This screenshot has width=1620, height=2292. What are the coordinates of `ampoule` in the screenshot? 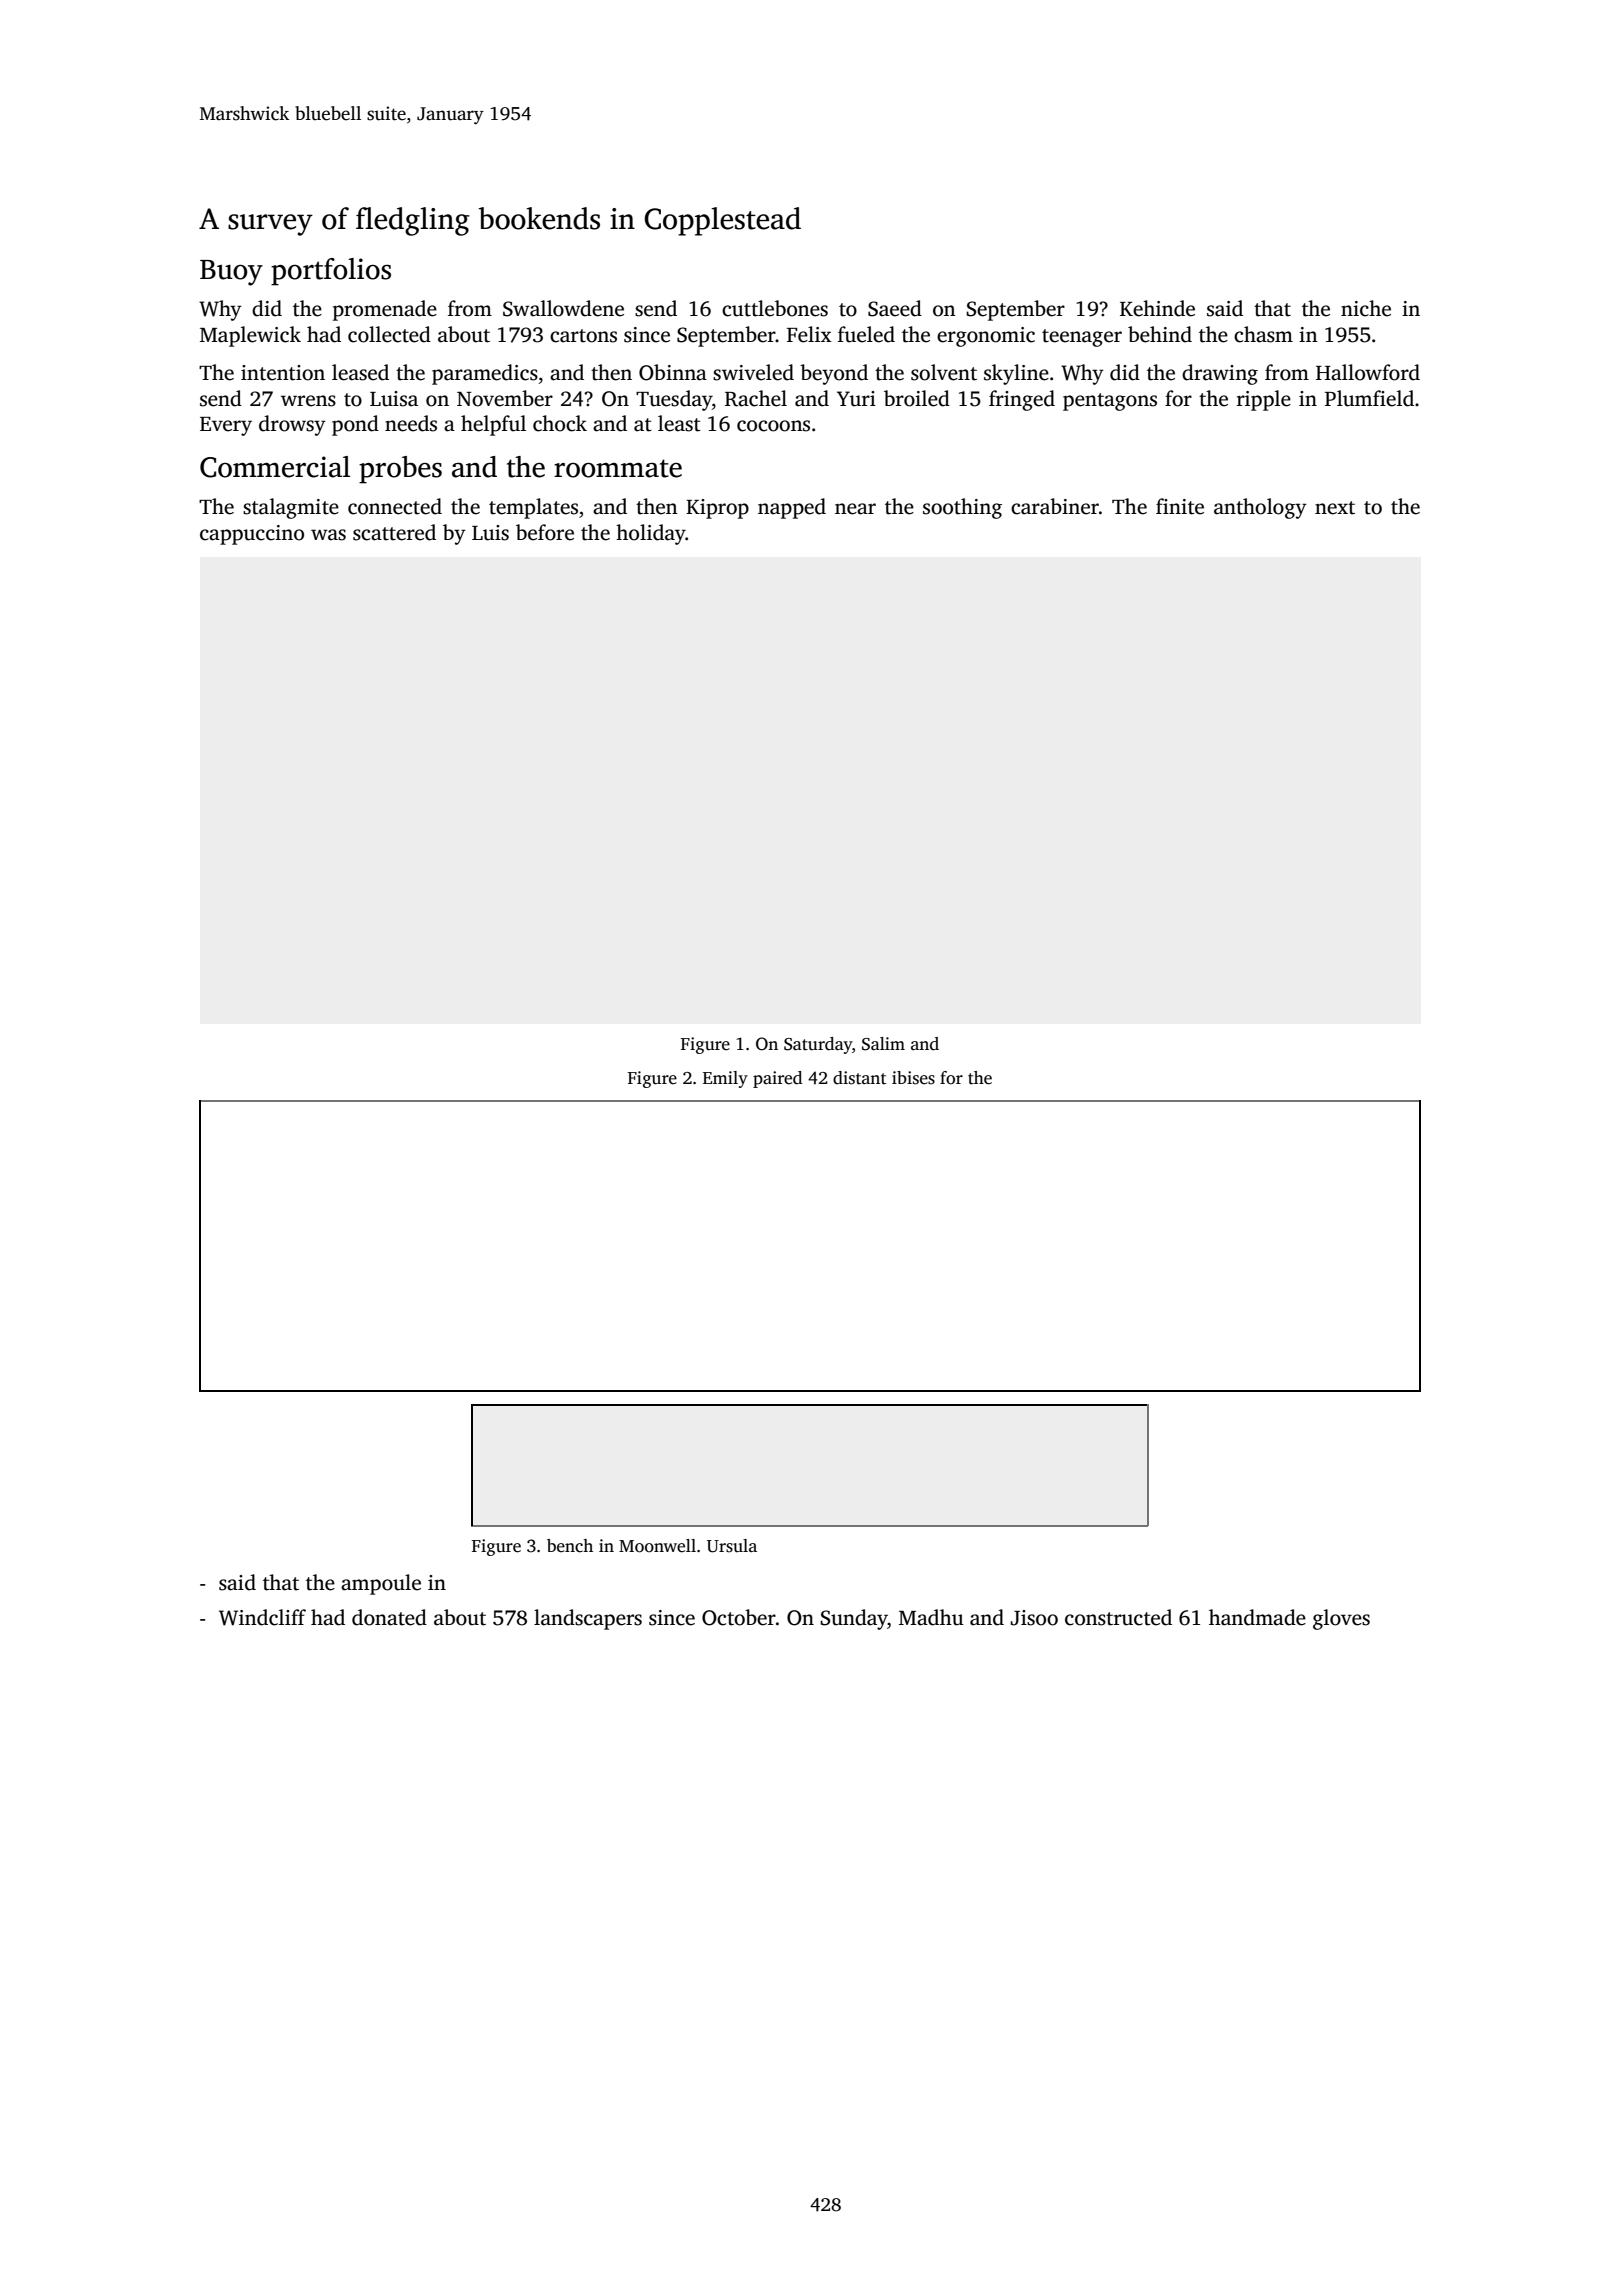 It's located at (381, 1584).
